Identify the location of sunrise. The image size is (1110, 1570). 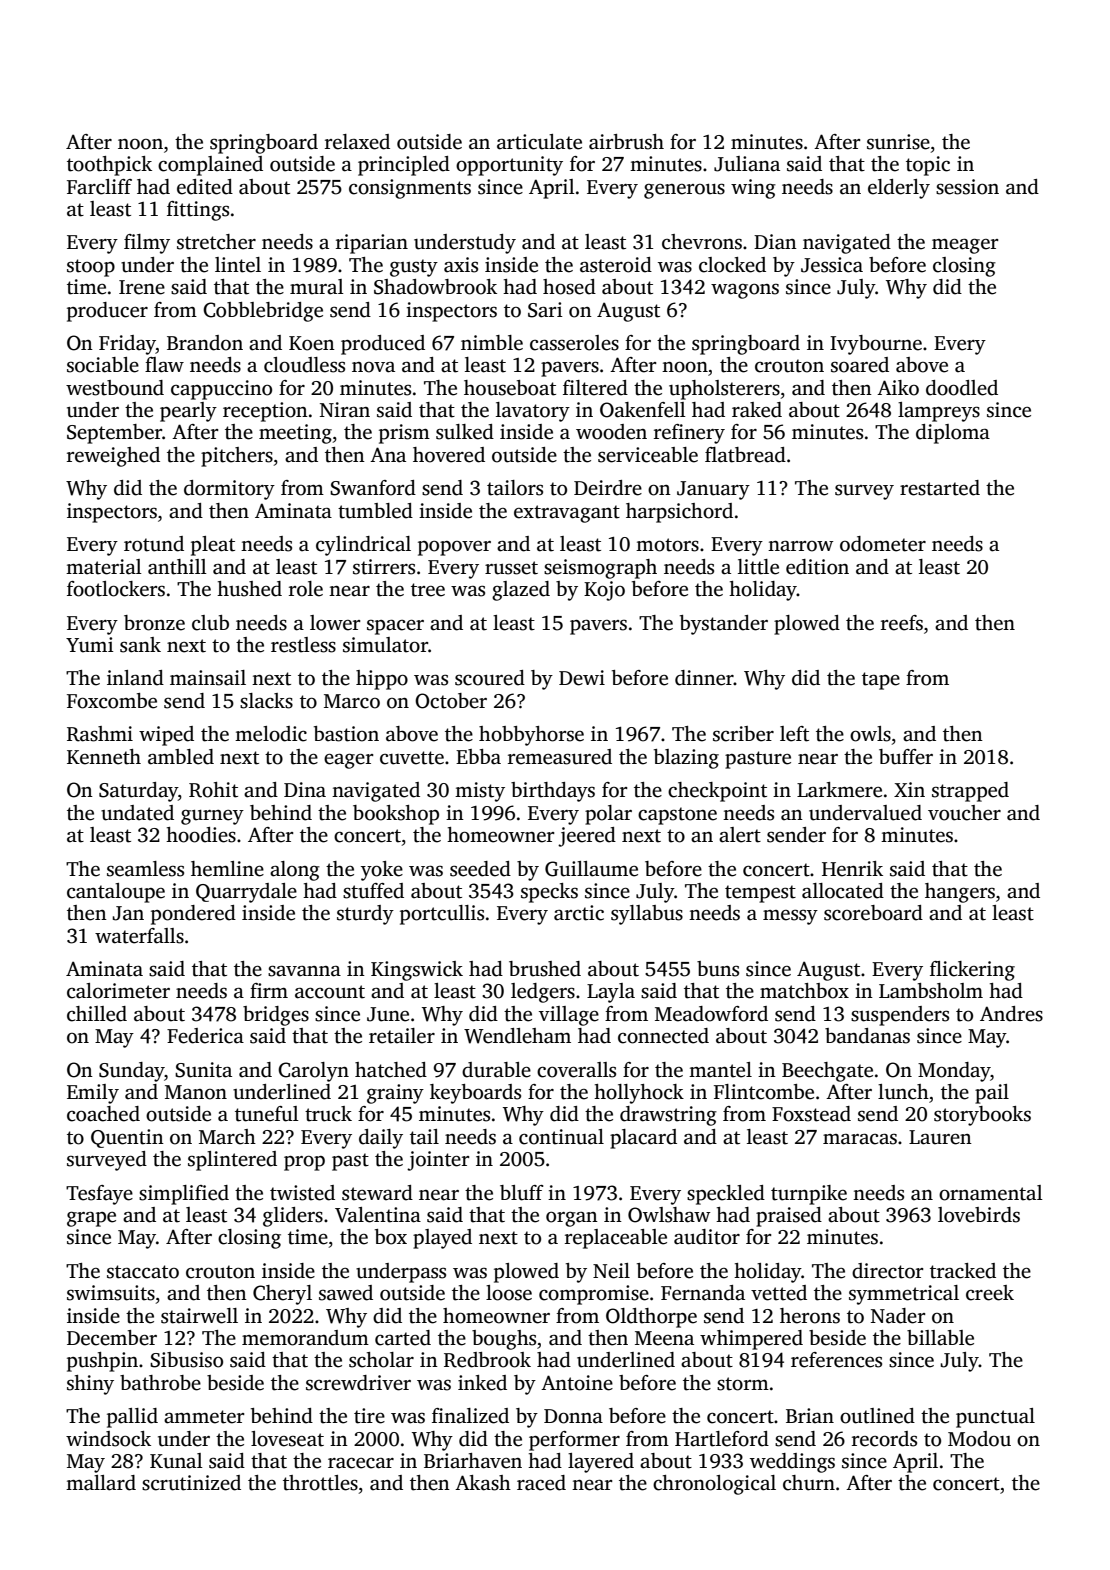
(898, 142).
